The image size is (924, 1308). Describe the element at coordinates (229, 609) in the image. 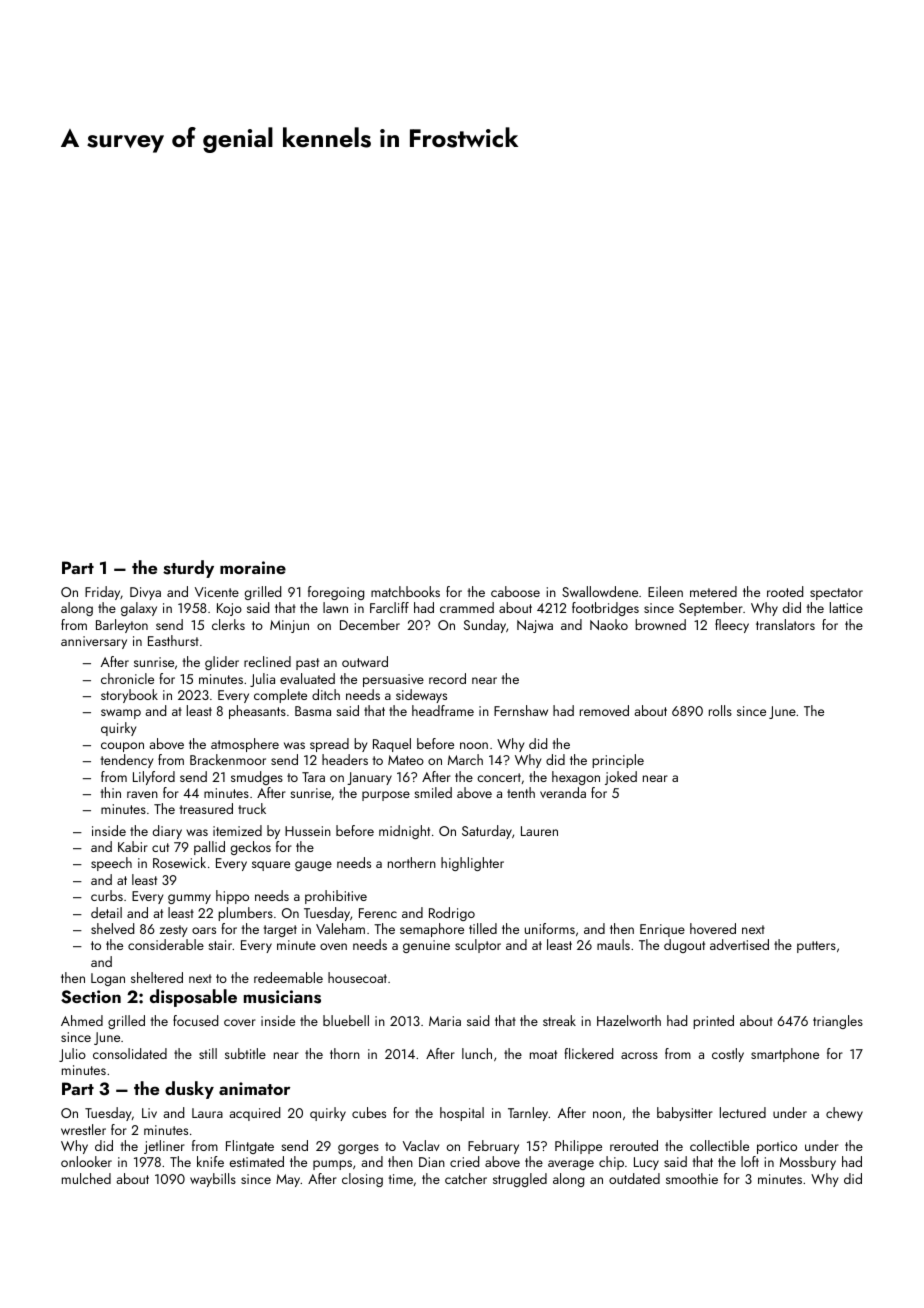

I see `Kojo` at that location.
